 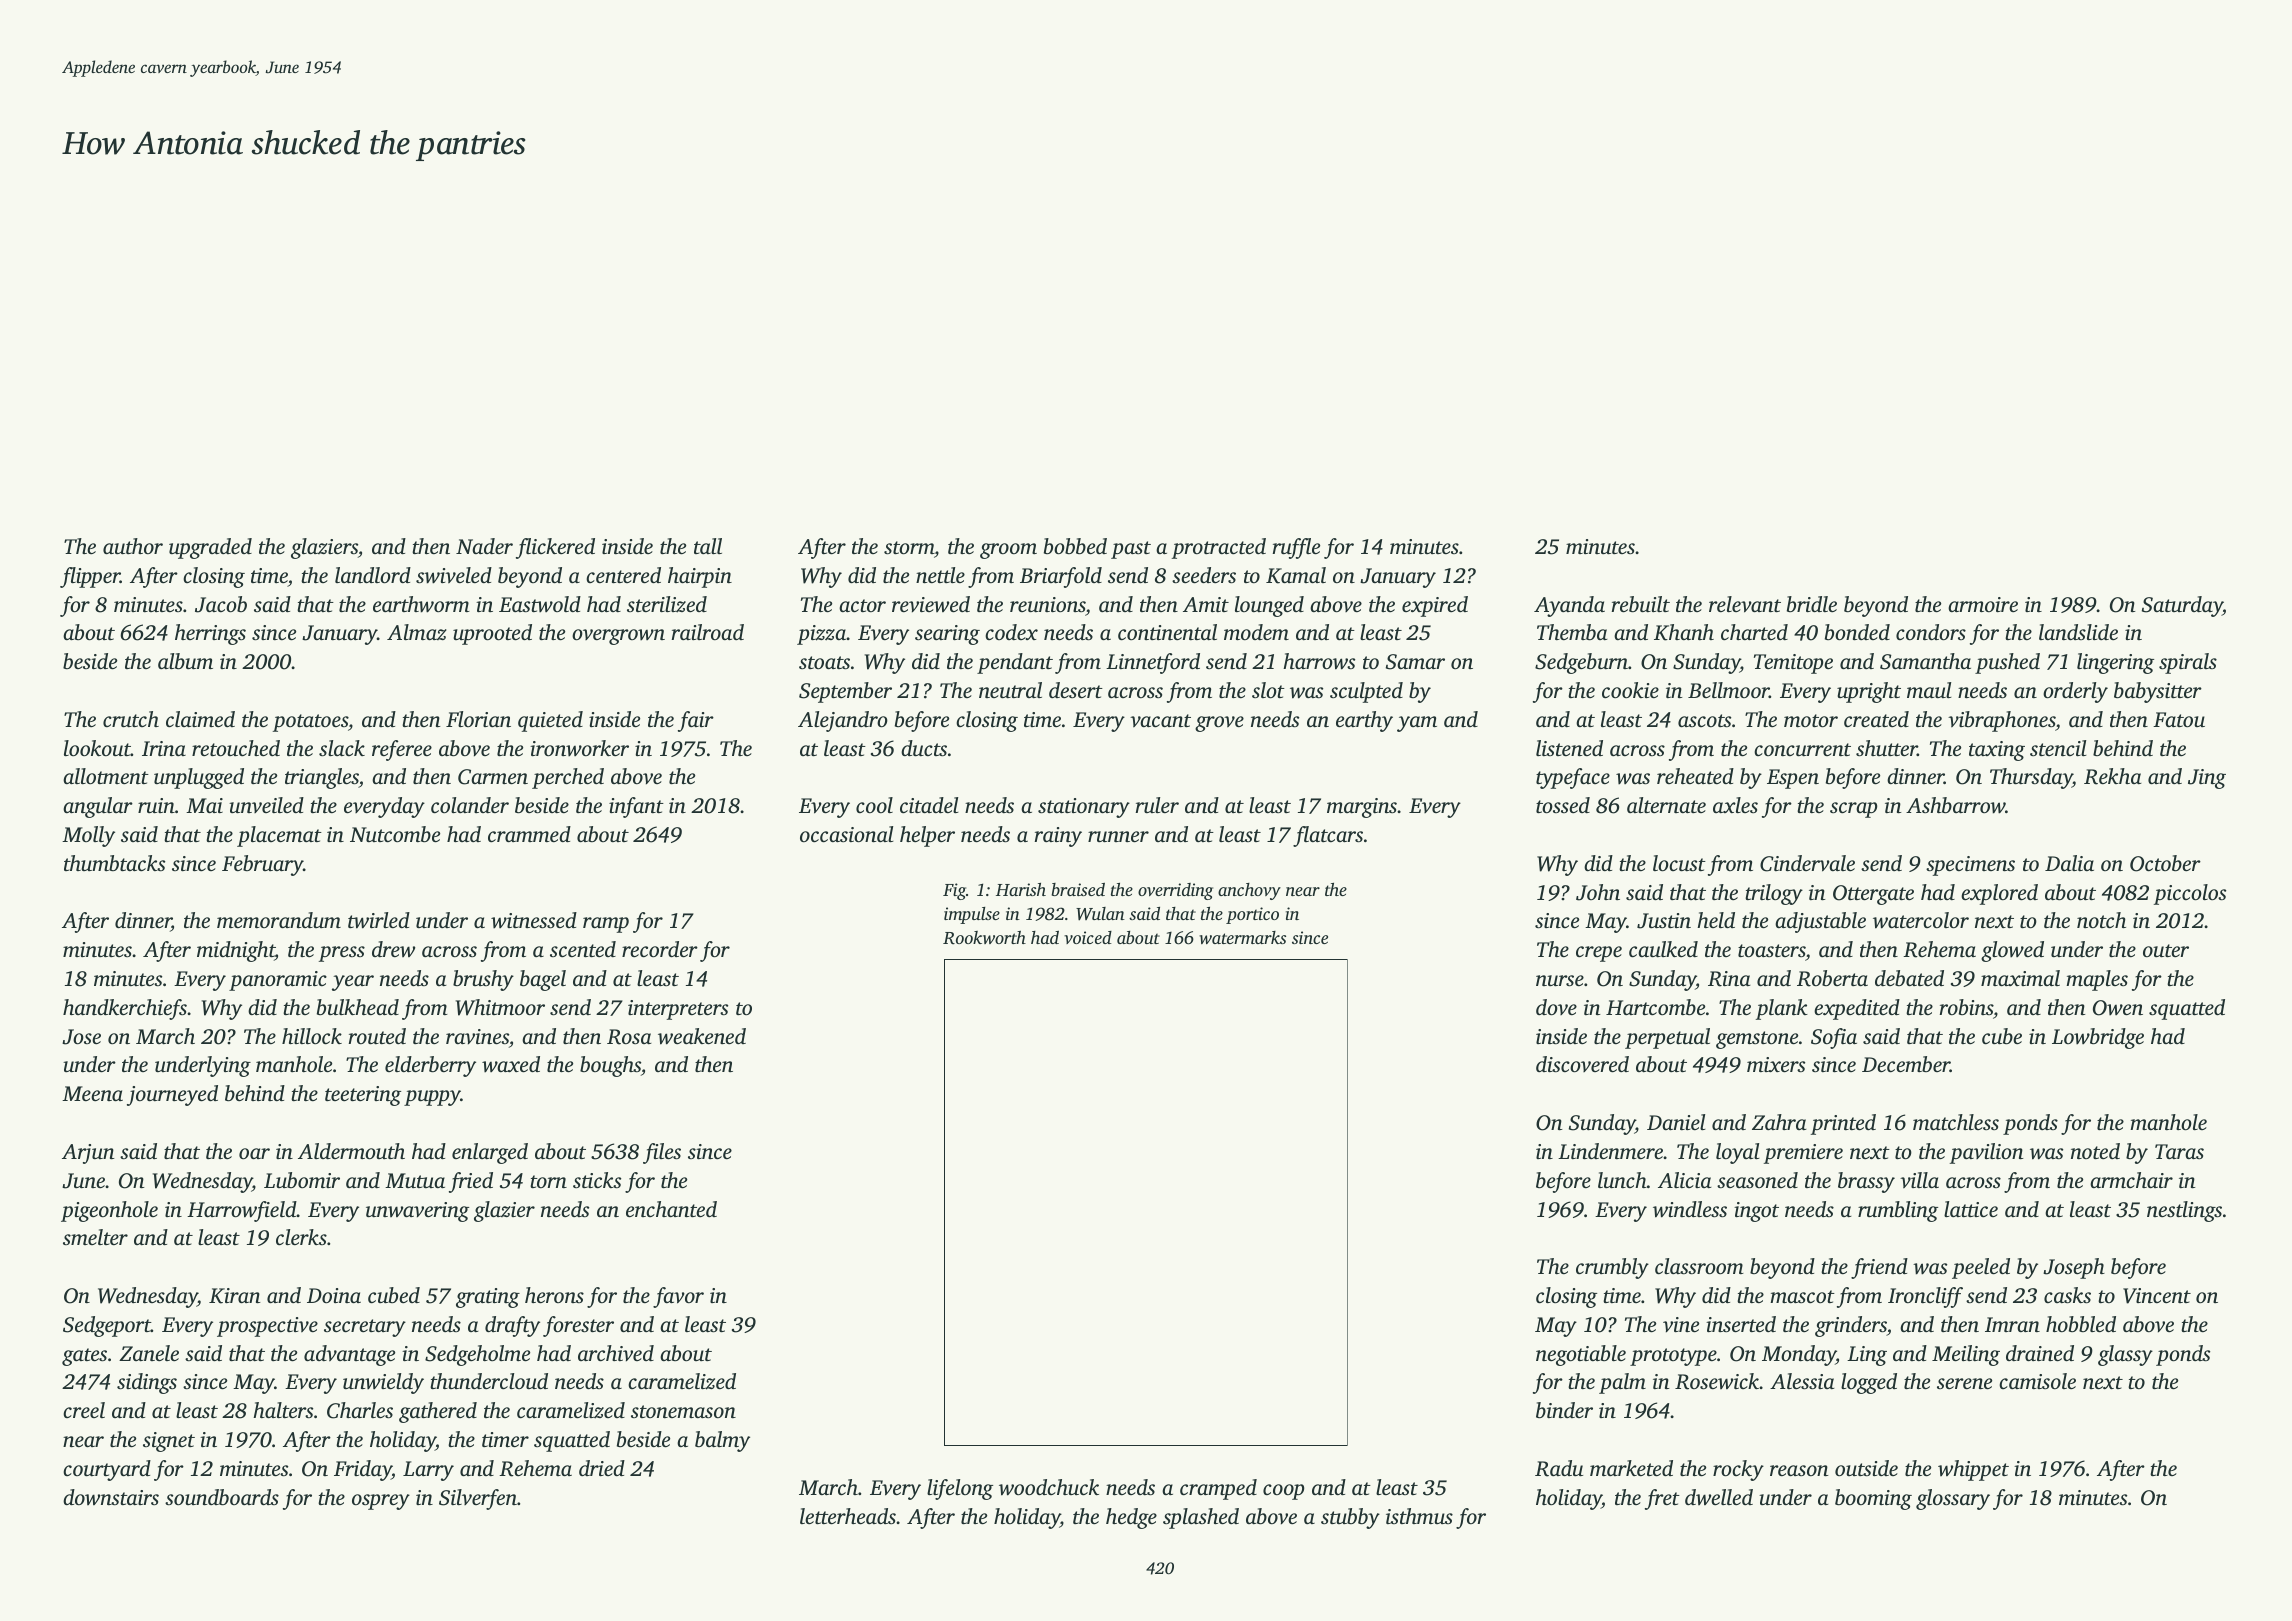 What do you see at coordinates (381, 1502) in the document?
I see `osprey` at bounding box center [381, 1502].
